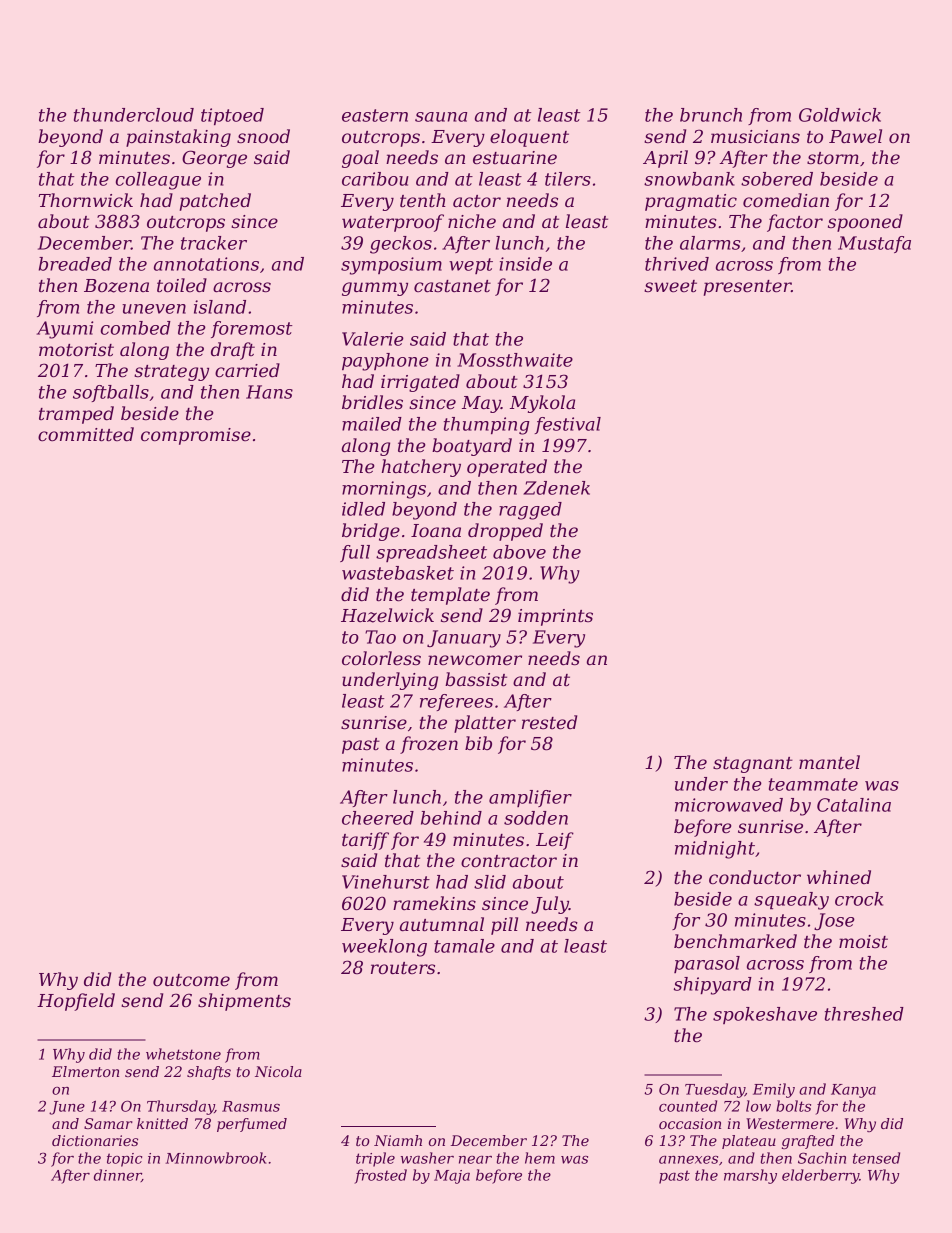  Describe the element at coordinates (252, 1125) in the image. I see `perfumed` at that location.
